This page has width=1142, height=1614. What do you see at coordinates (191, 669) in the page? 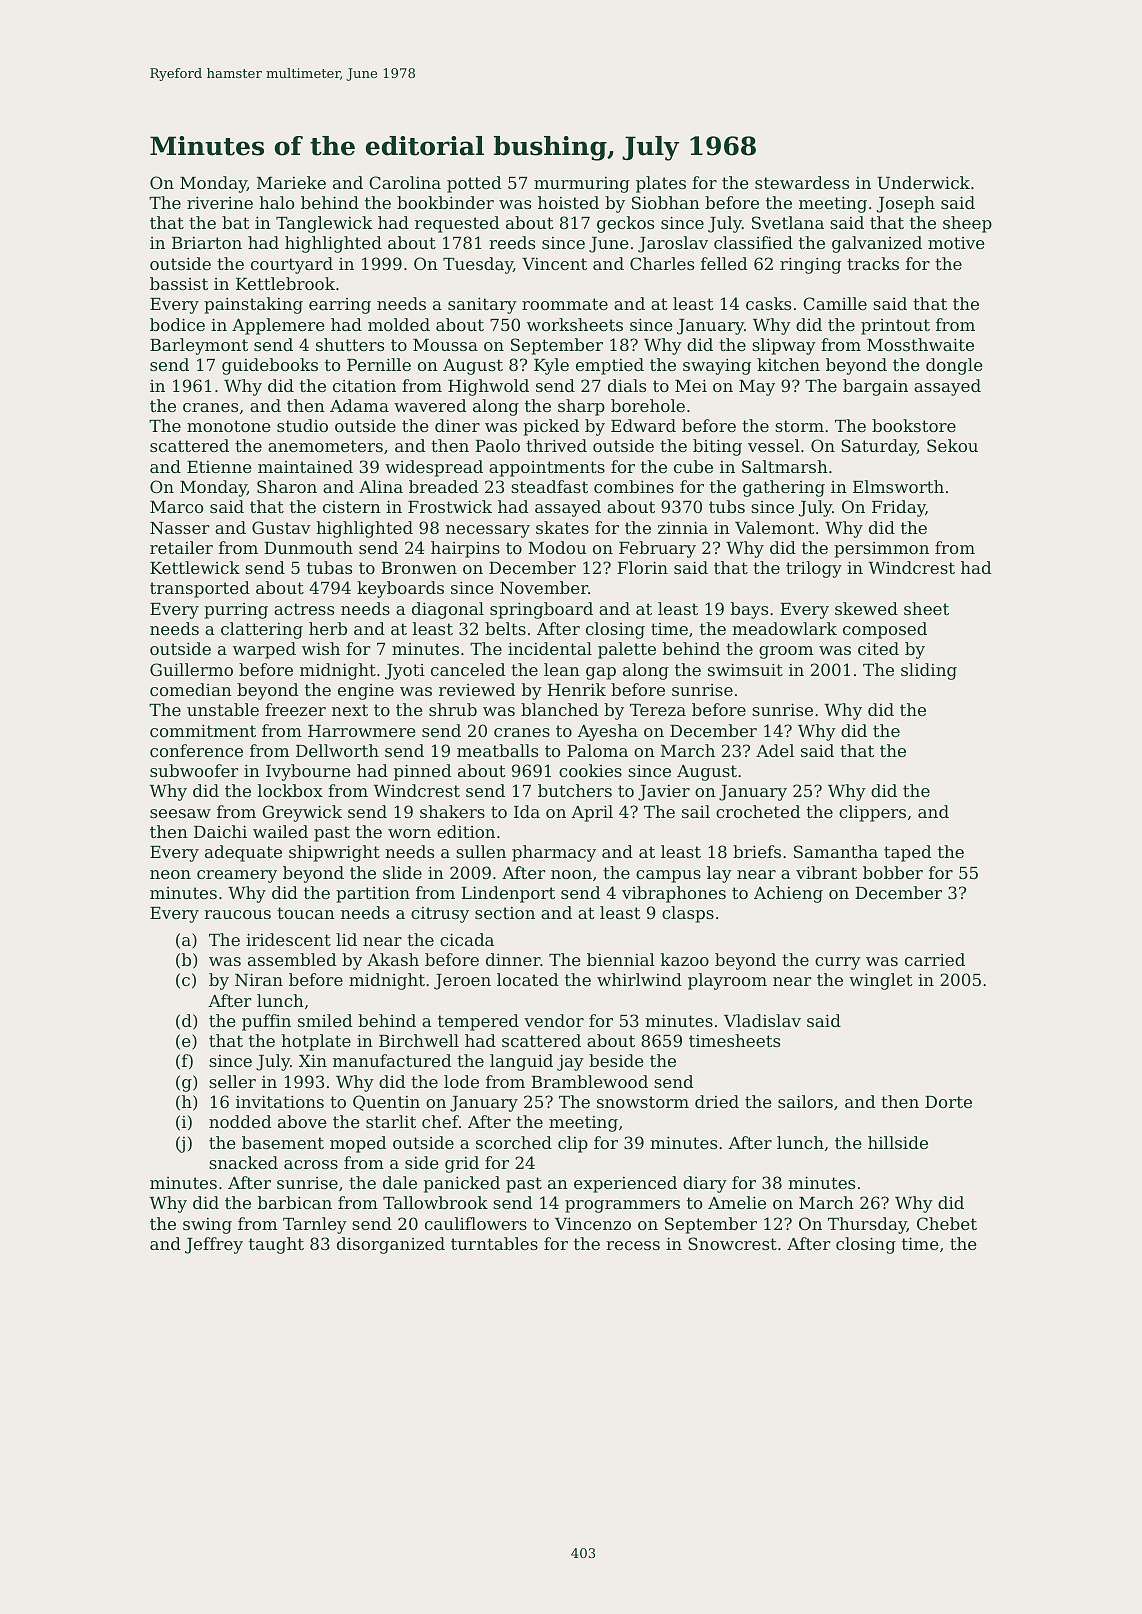
I see `Guillermo` at bounding box center [191, 669].
